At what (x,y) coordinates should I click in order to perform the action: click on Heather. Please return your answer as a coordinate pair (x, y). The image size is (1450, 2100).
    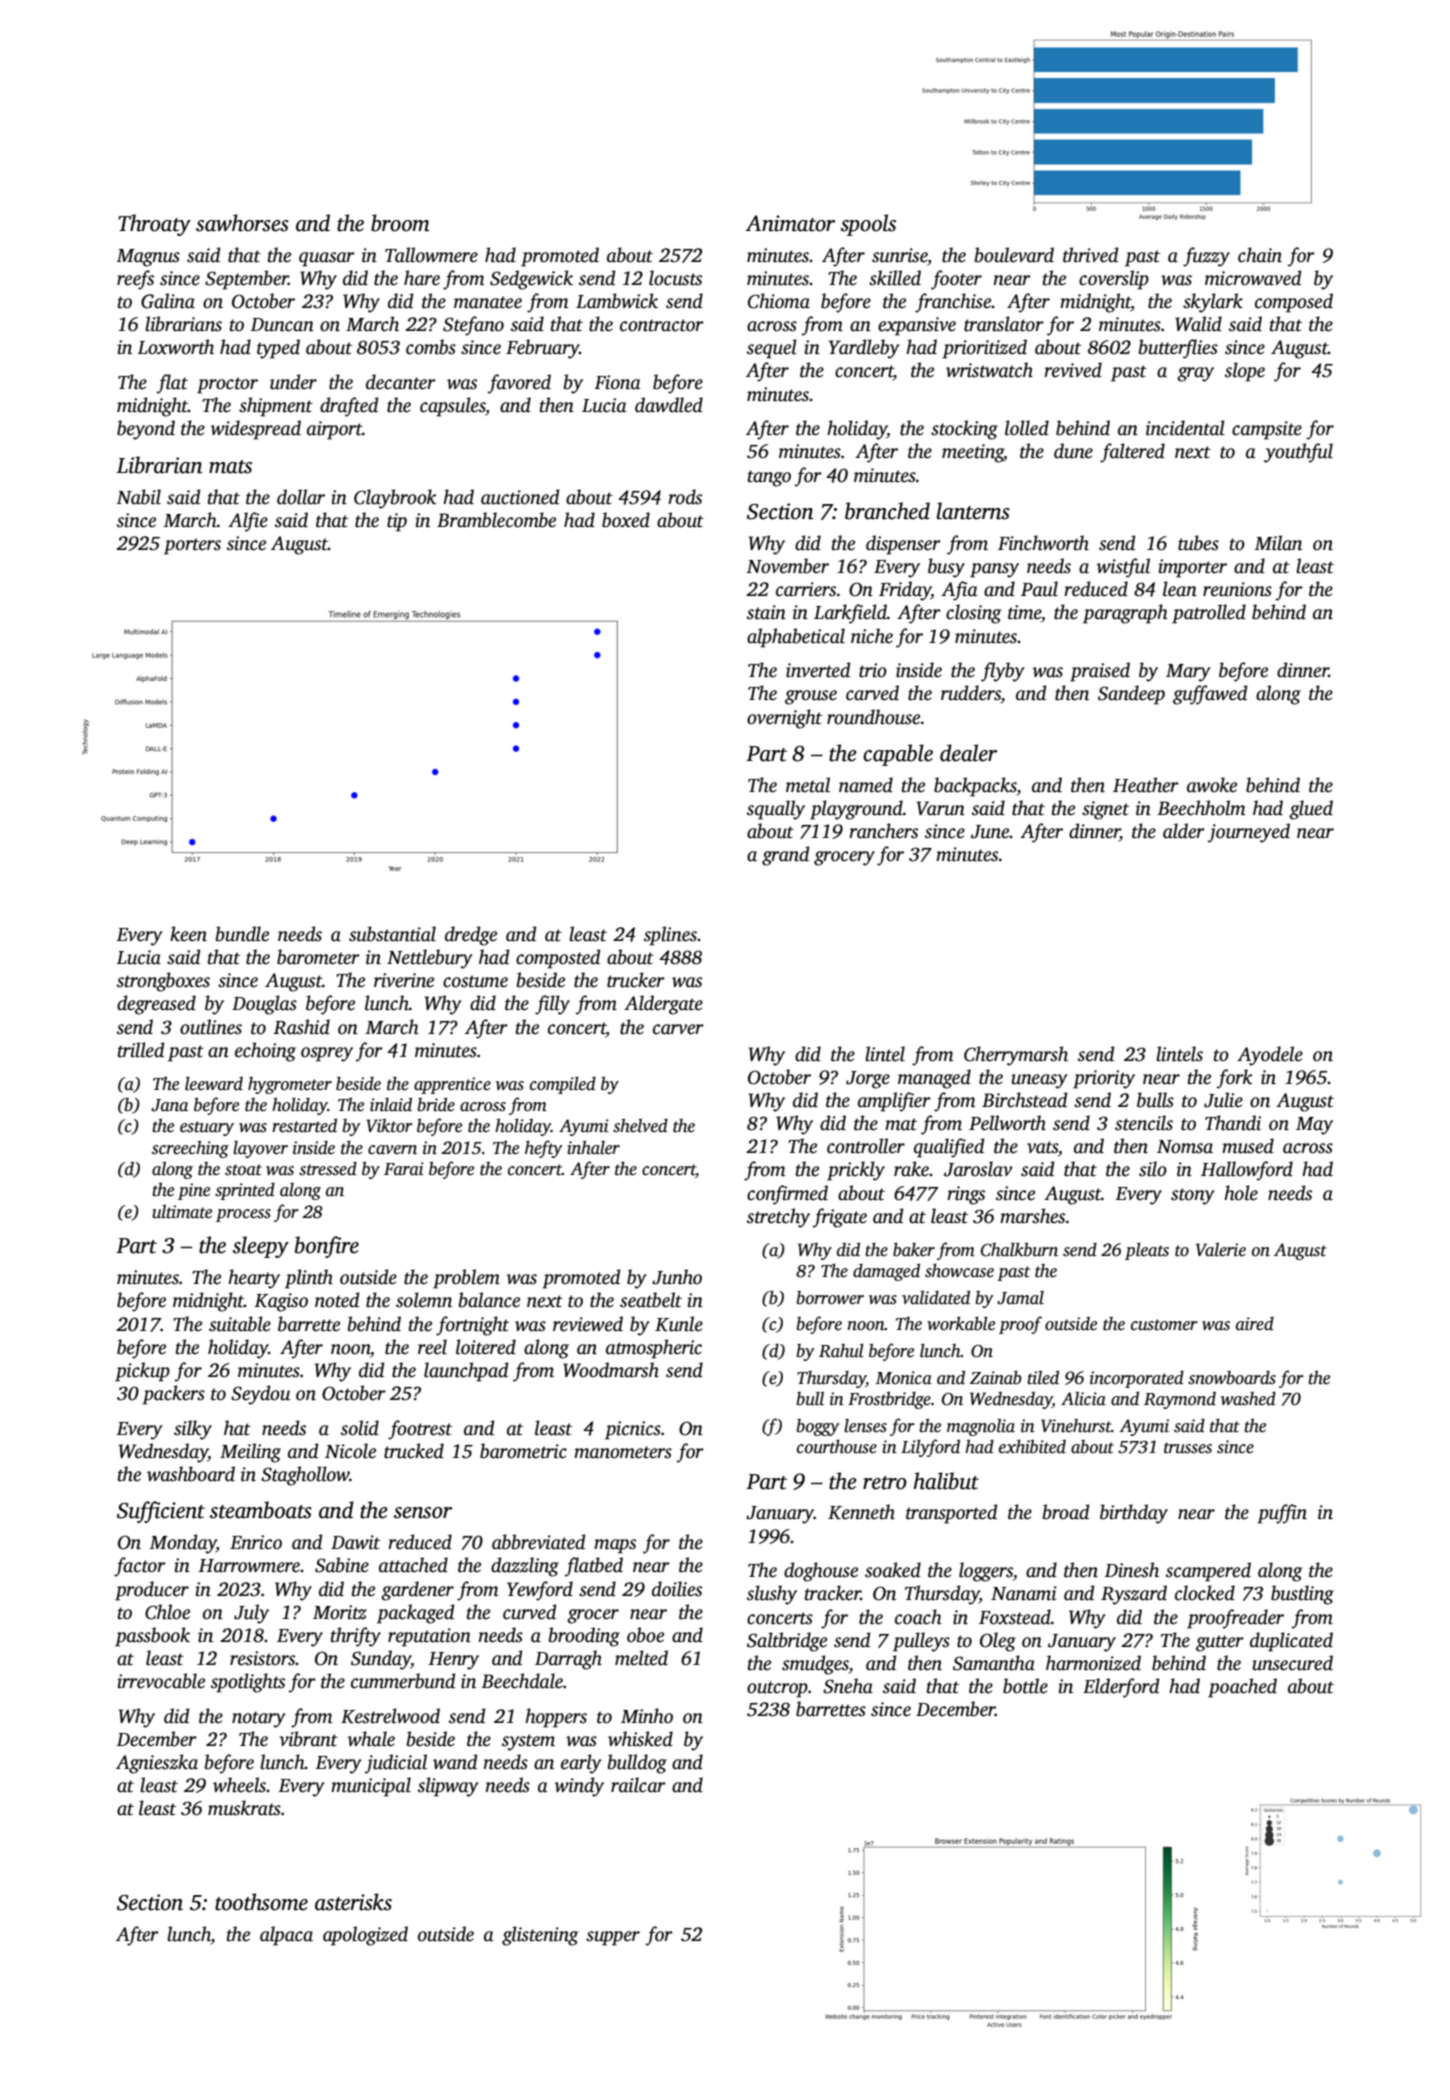
    Looking at the image, I should click on (1146, 785).
